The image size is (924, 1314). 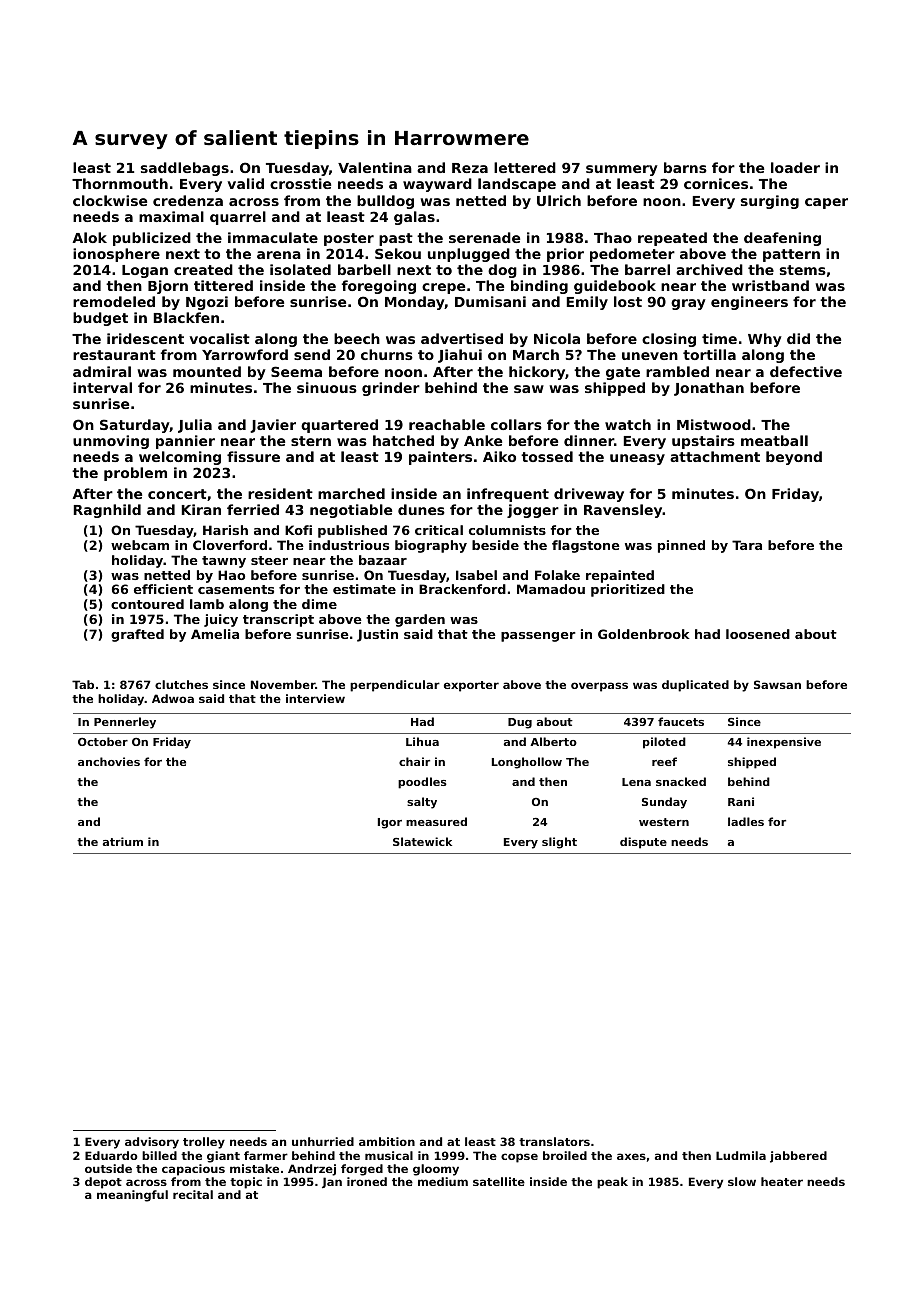 I want to click on loader, so click(x=795, y=167).
